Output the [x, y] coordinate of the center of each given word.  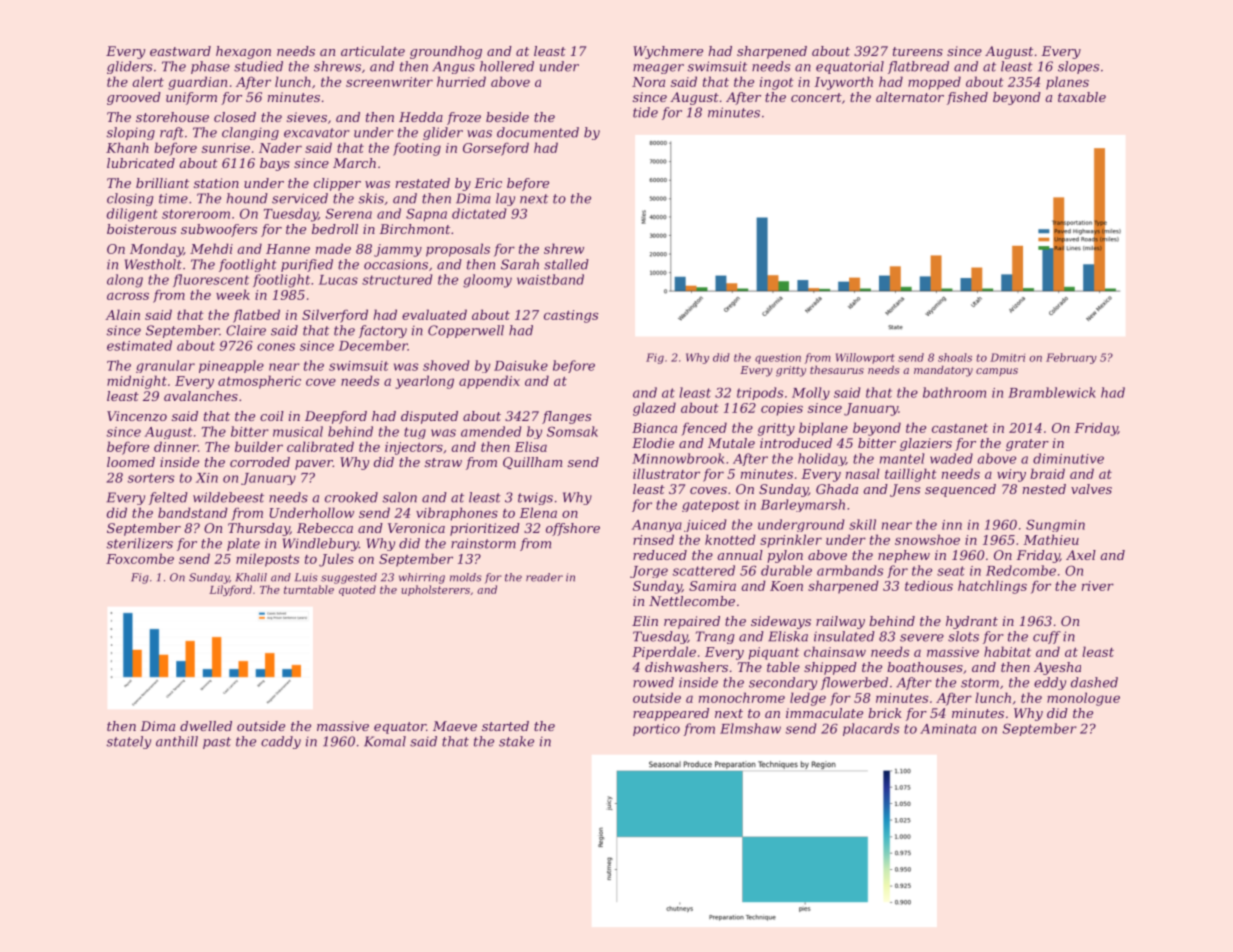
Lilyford [230, 590]
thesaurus [837, 370]
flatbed [256, 316]
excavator [317, 133]
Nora [648, 82]
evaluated [434, 314]
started [505, 726]
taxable [1082, 97]
